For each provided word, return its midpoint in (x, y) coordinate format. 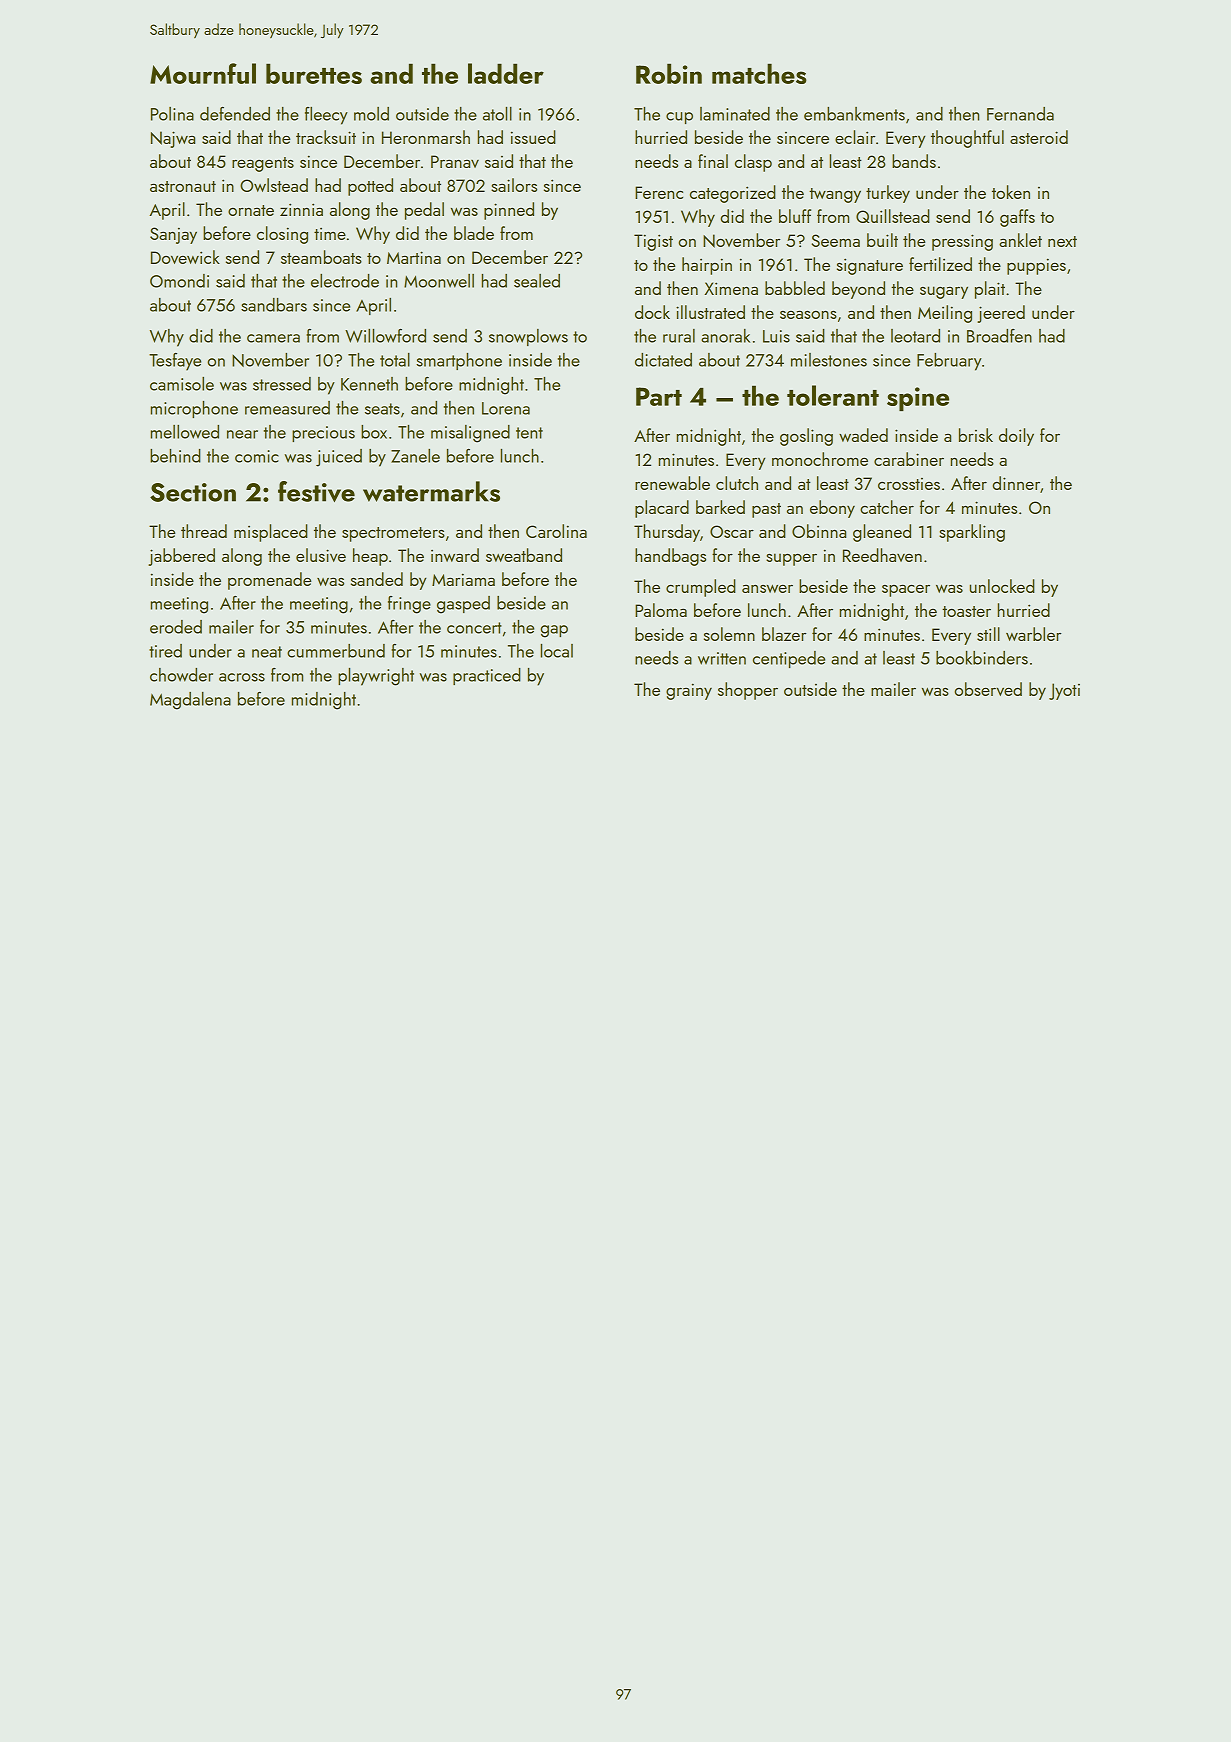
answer (767, 588)
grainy (689, 691)
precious (323, 434)
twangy (835, 195)
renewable (672, 483)
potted (370, 187)
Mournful (203, 73)
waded (863, 435)
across (242, 677)
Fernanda (1020, 114)
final (713, 161)
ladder (506, 73)
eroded (176, 627)
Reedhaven (882, 555)
